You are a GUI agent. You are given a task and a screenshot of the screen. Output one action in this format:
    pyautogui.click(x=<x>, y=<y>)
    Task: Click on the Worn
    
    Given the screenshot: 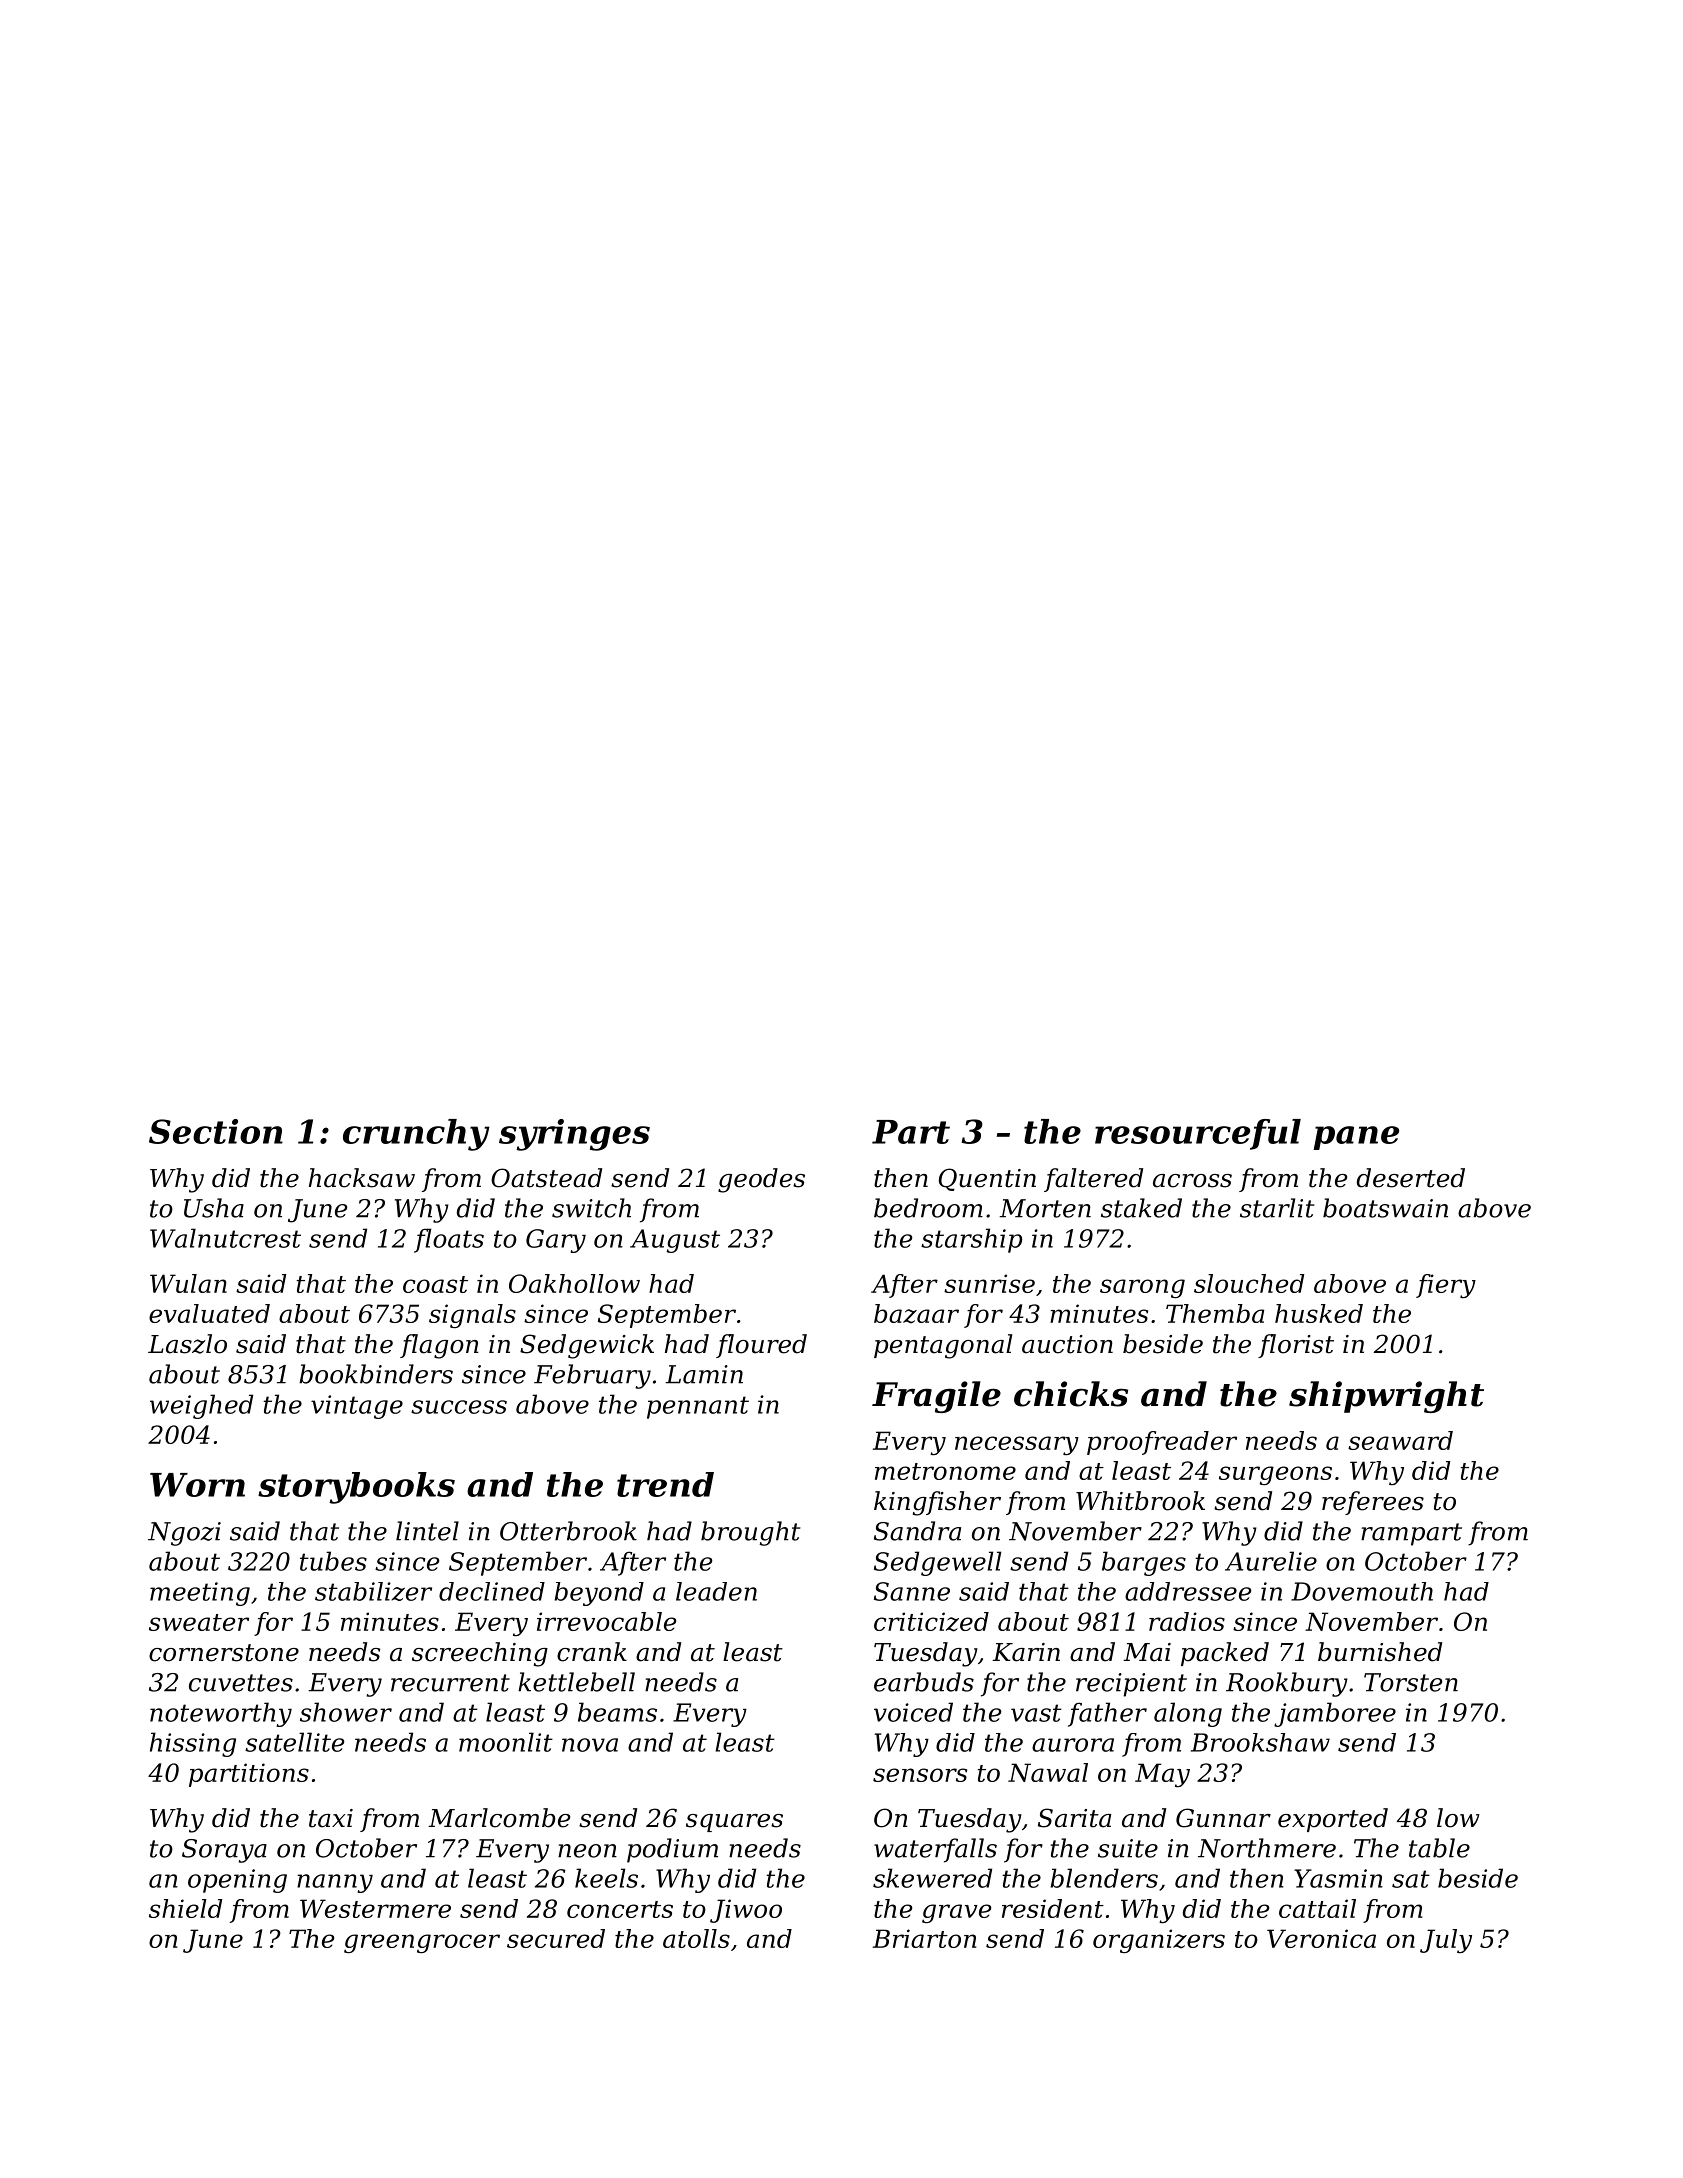 What is the action you would take?
    pyautogui.click(x=197, y=1485)
